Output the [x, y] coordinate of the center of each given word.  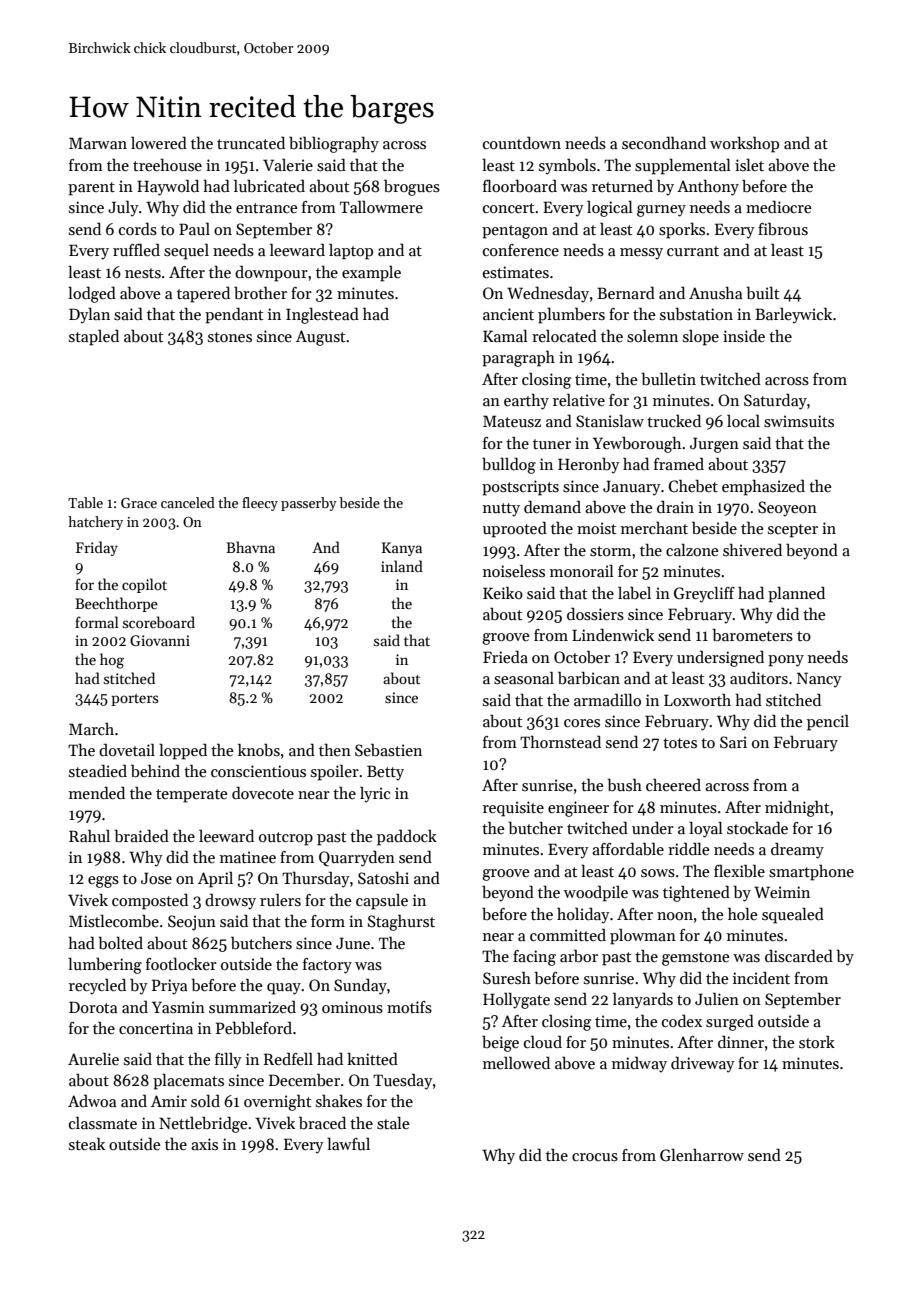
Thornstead [560, 741]
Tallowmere [381, 207]
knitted [372, 1059]
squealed [793, 916]
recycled [97, 986]
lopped [183, 751]
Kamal [505, 336]
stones [230, 337]
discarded [799, 956]
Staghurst [401, 923]
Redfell [288, 1059]
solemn [652, 336]
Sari [733, 742]
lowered [159, 143]
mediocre [779, 207]
